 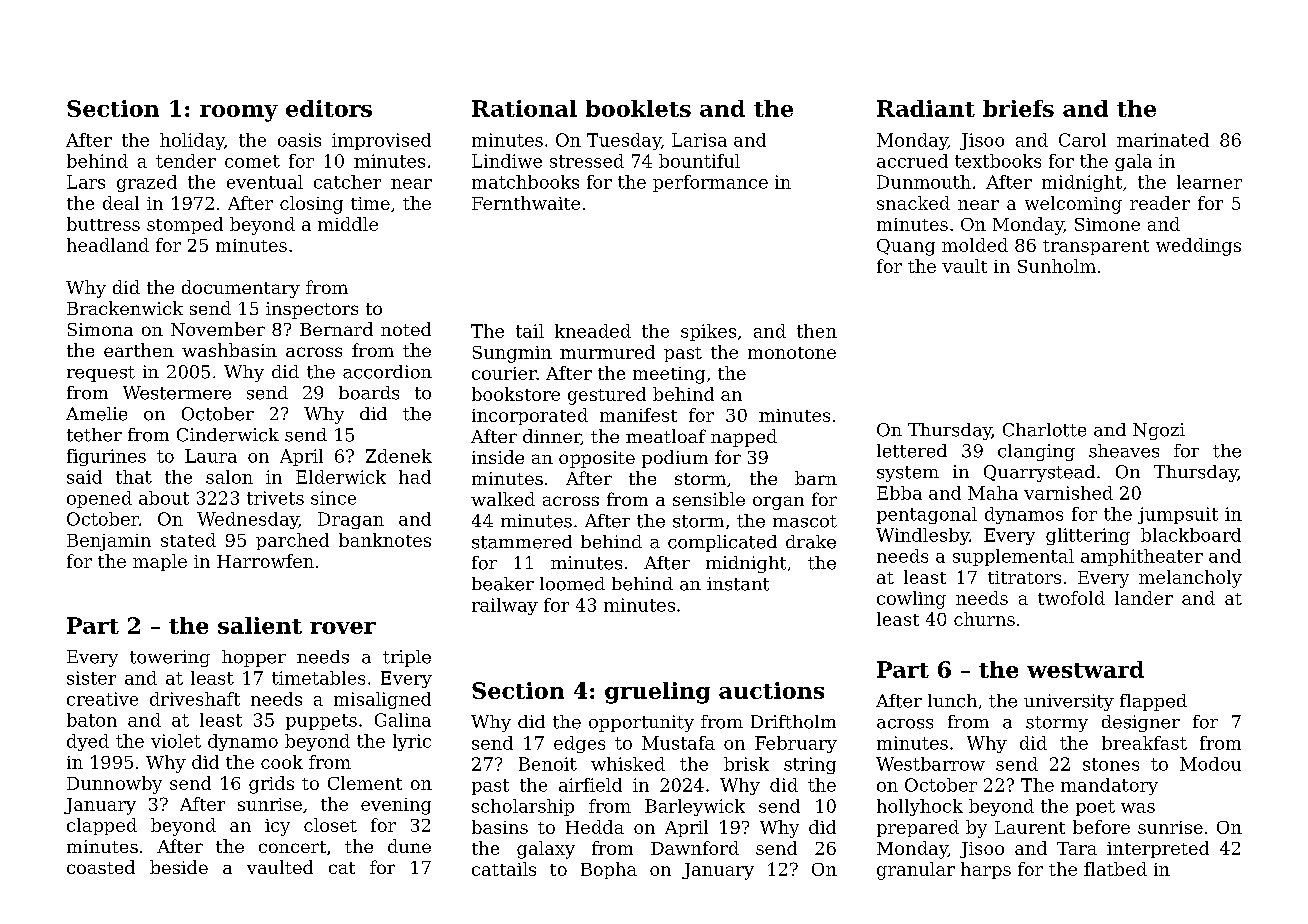 I want to click on towering, so click(x=170, y=658).
